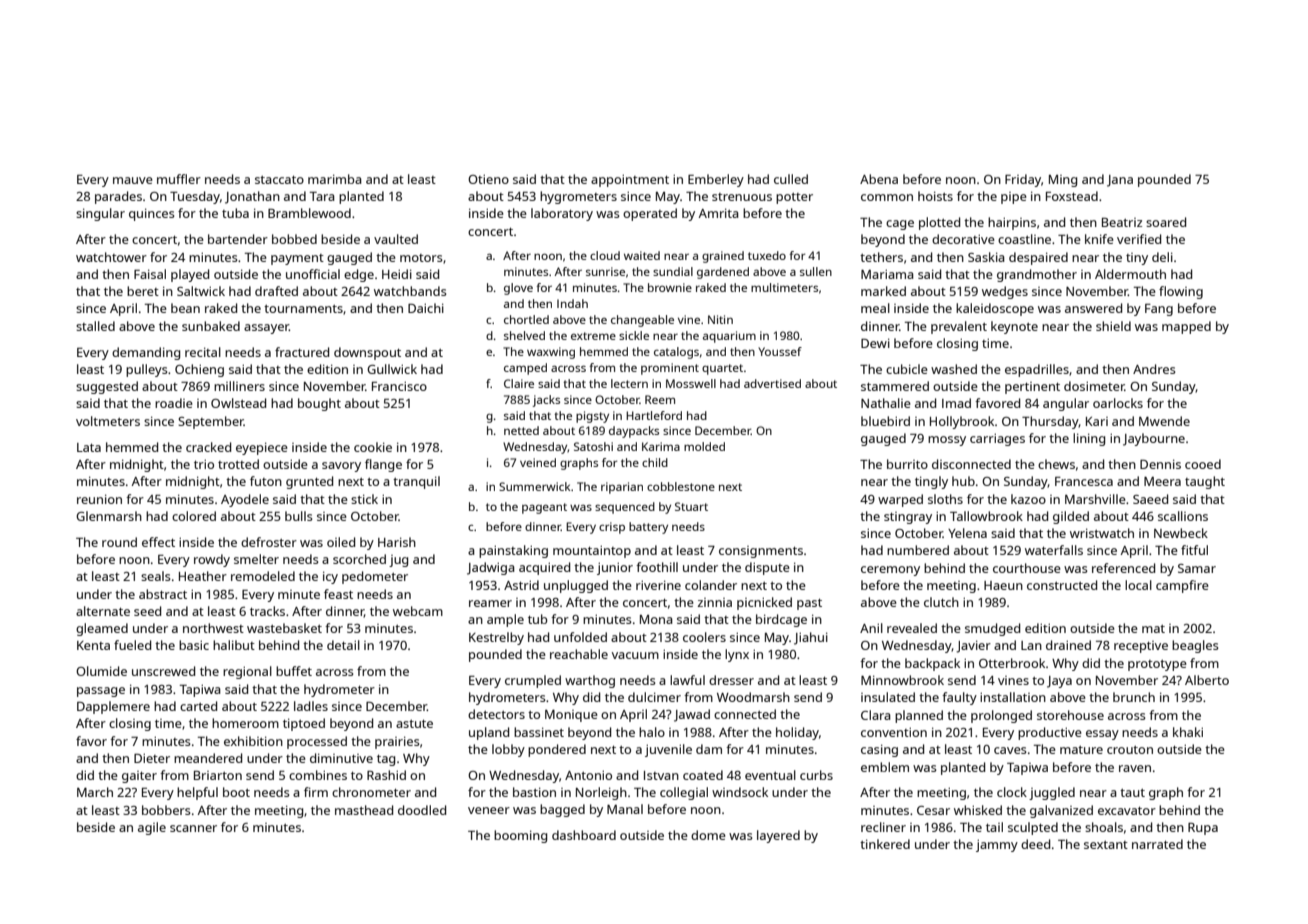 Image resolution: width=1308 pixels, height=924 pixels. I want to click on suggested, so click(107, 387).
